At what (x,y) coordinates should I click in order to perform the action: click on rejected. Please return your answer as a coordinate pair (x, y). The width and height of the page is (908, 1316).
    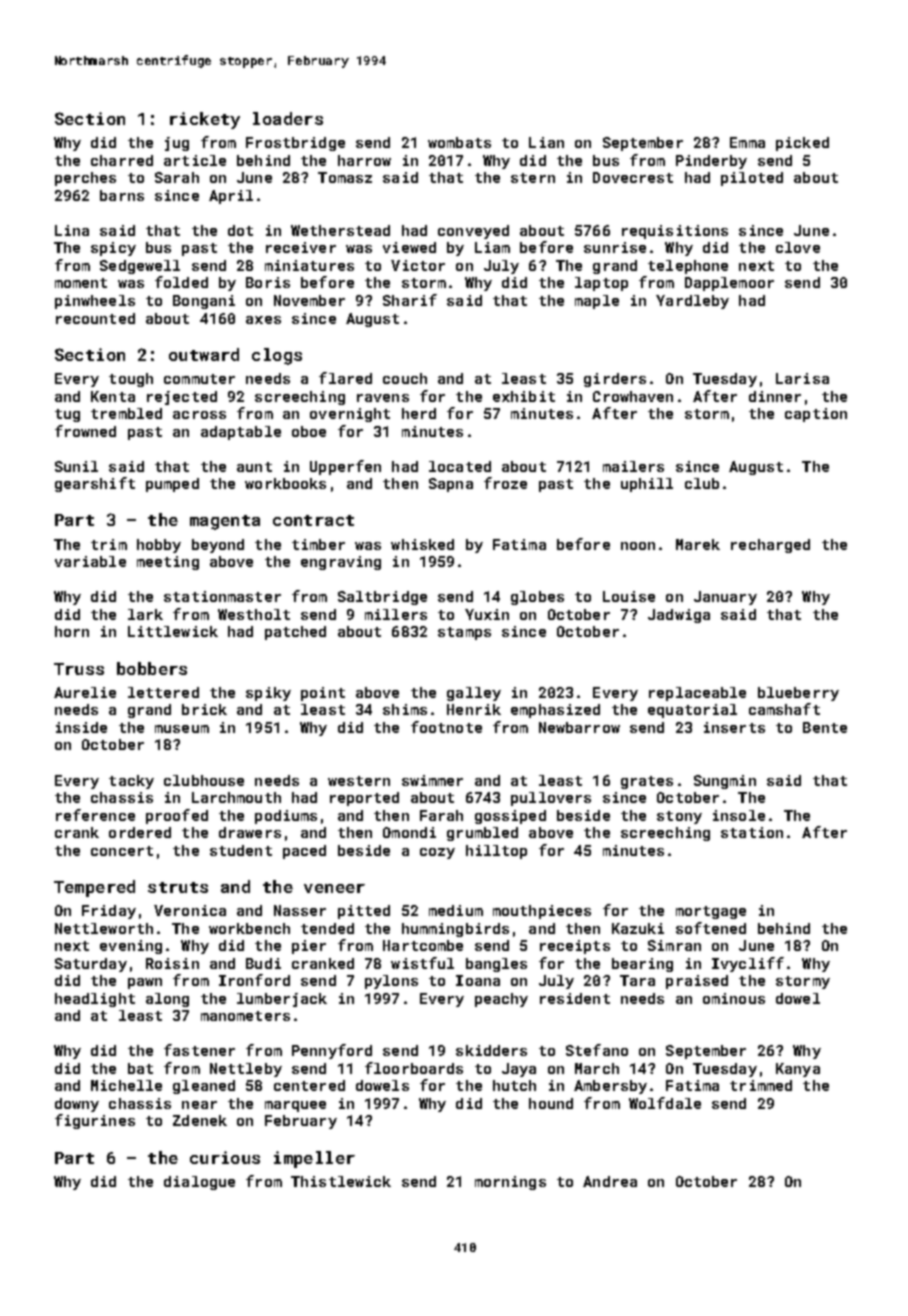
    Looking at the image, I should click on (182, 398).
